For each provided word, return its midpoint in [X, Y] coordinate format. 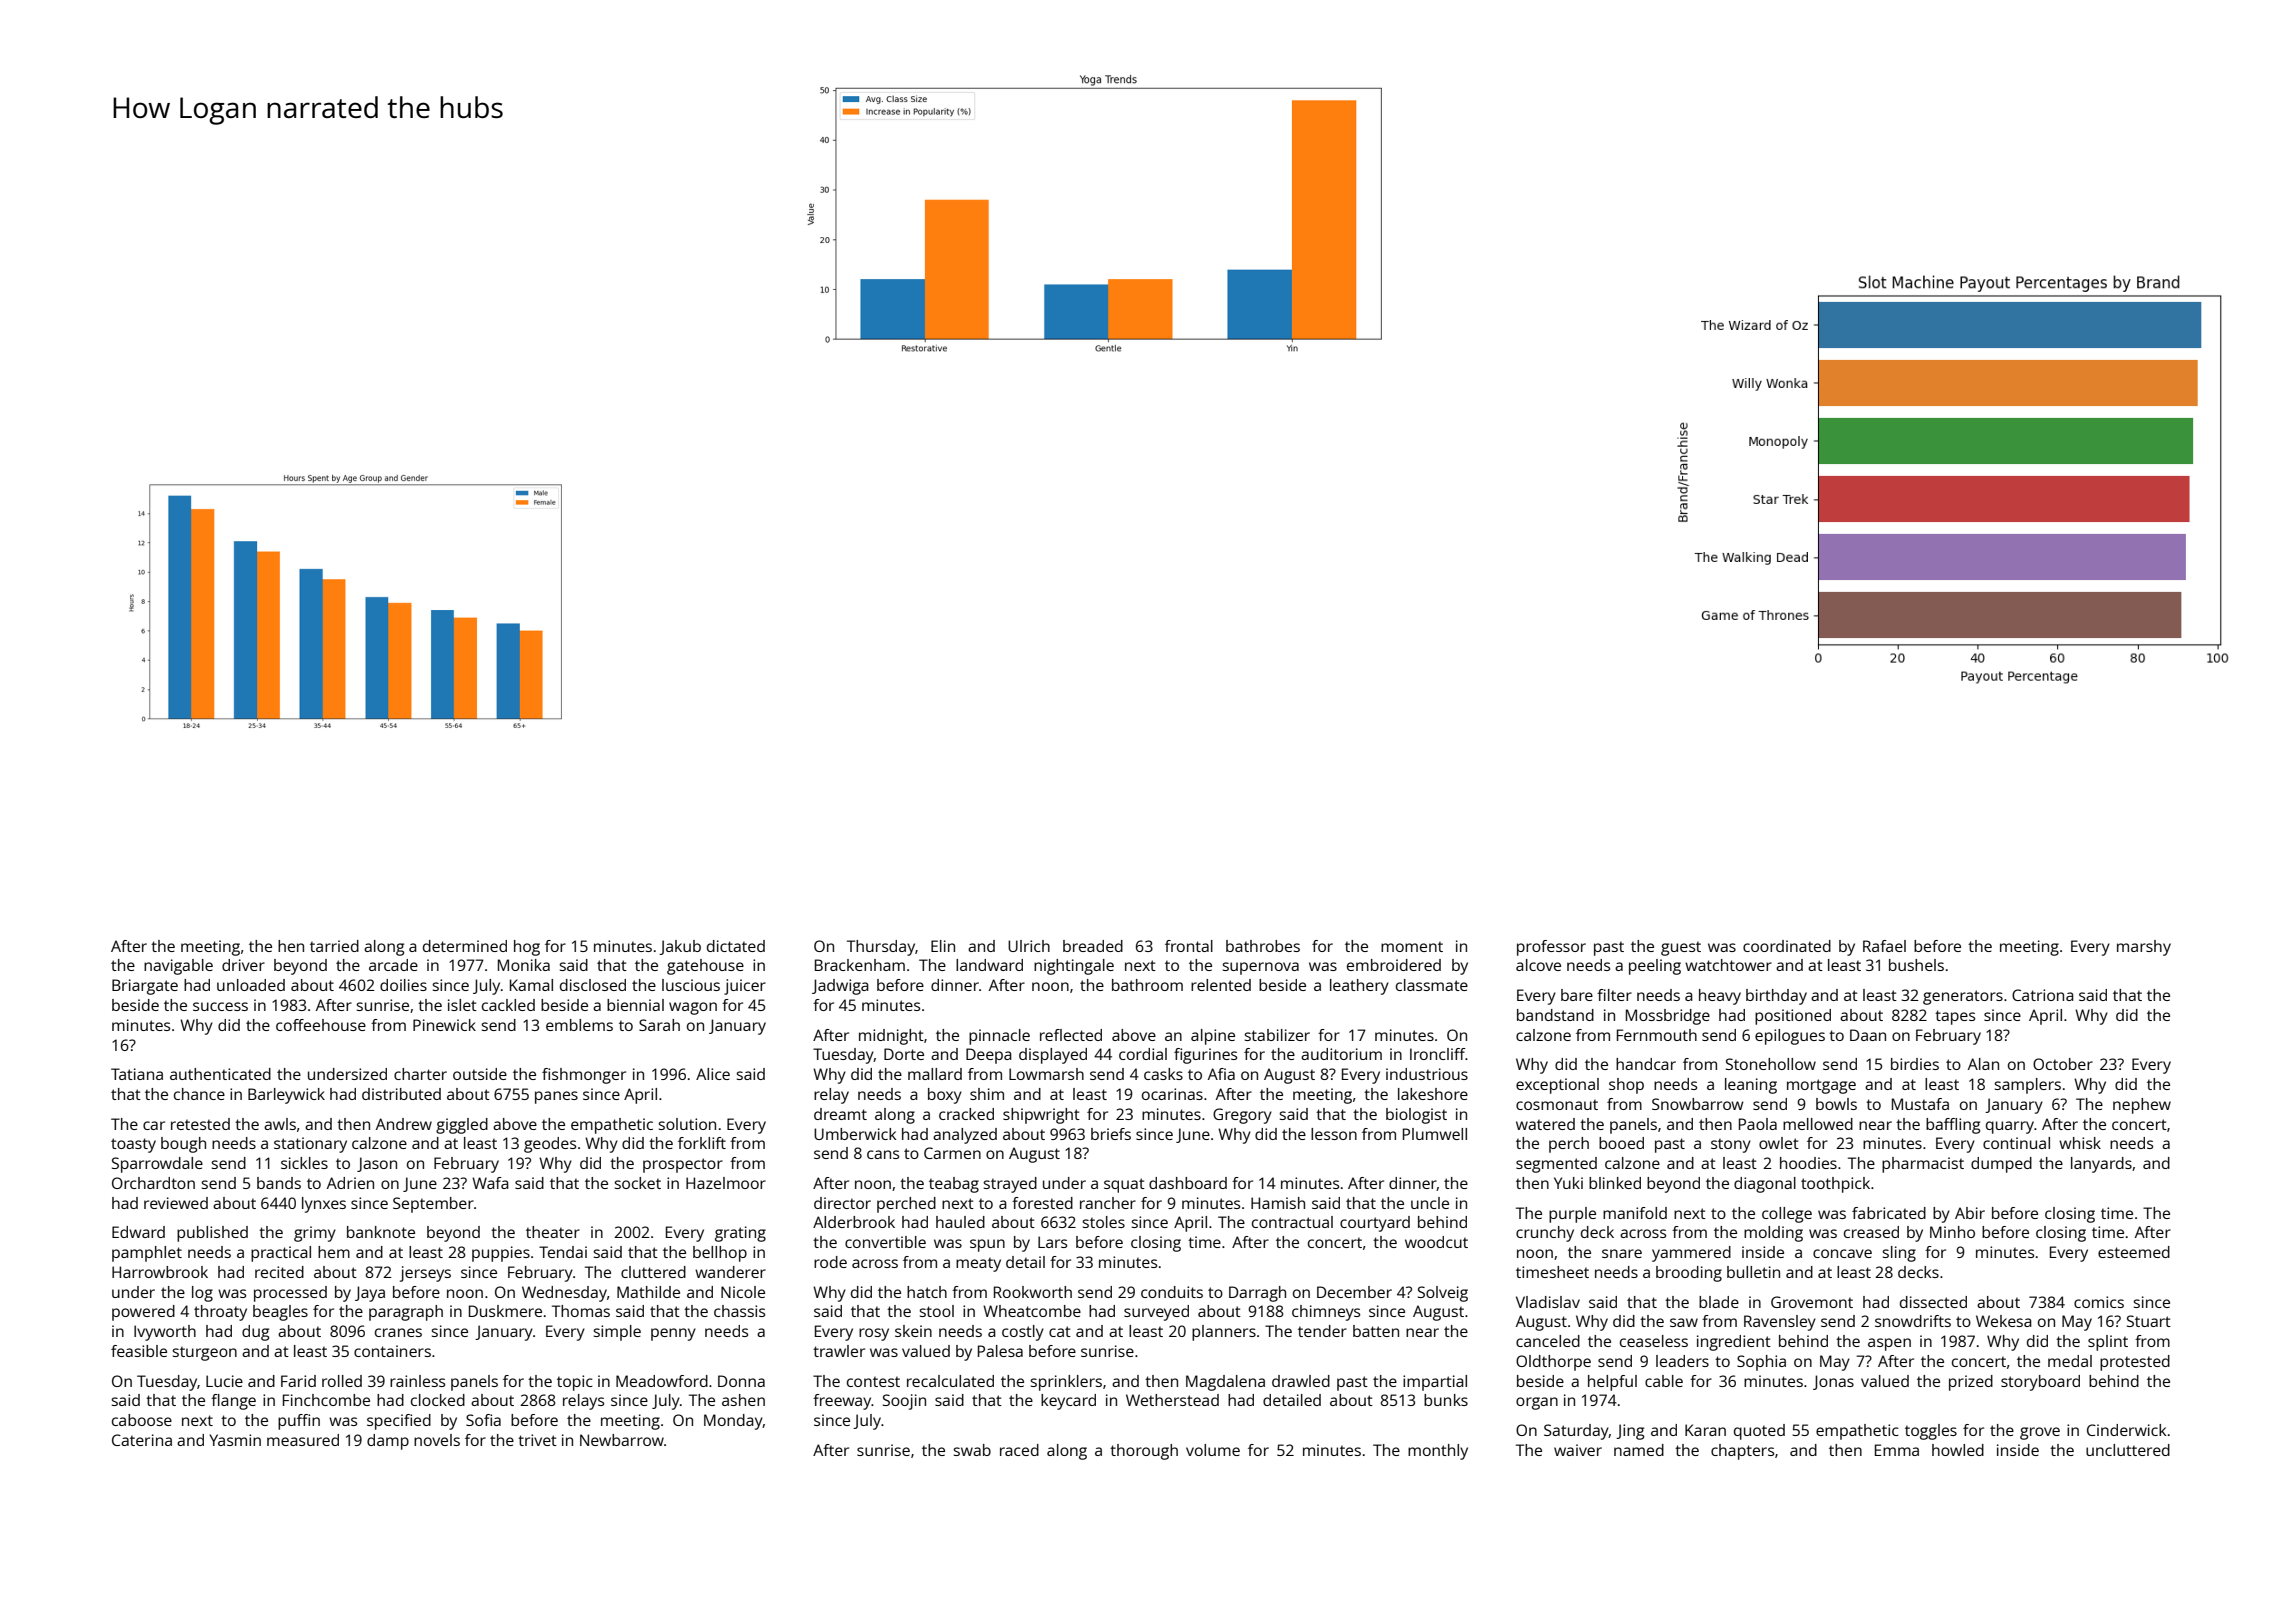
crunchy [1545, 1234]
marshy [2144, 948]
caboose [142, 1420]
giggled [462, 1126]
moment [1412, 947]
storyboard [2040, 1383]
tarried [334, 946]
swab [972, 1450]
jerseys [425, 1274]
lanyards [2101, 1165]
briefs [1111, 1134]
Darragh [1257, 1294]
